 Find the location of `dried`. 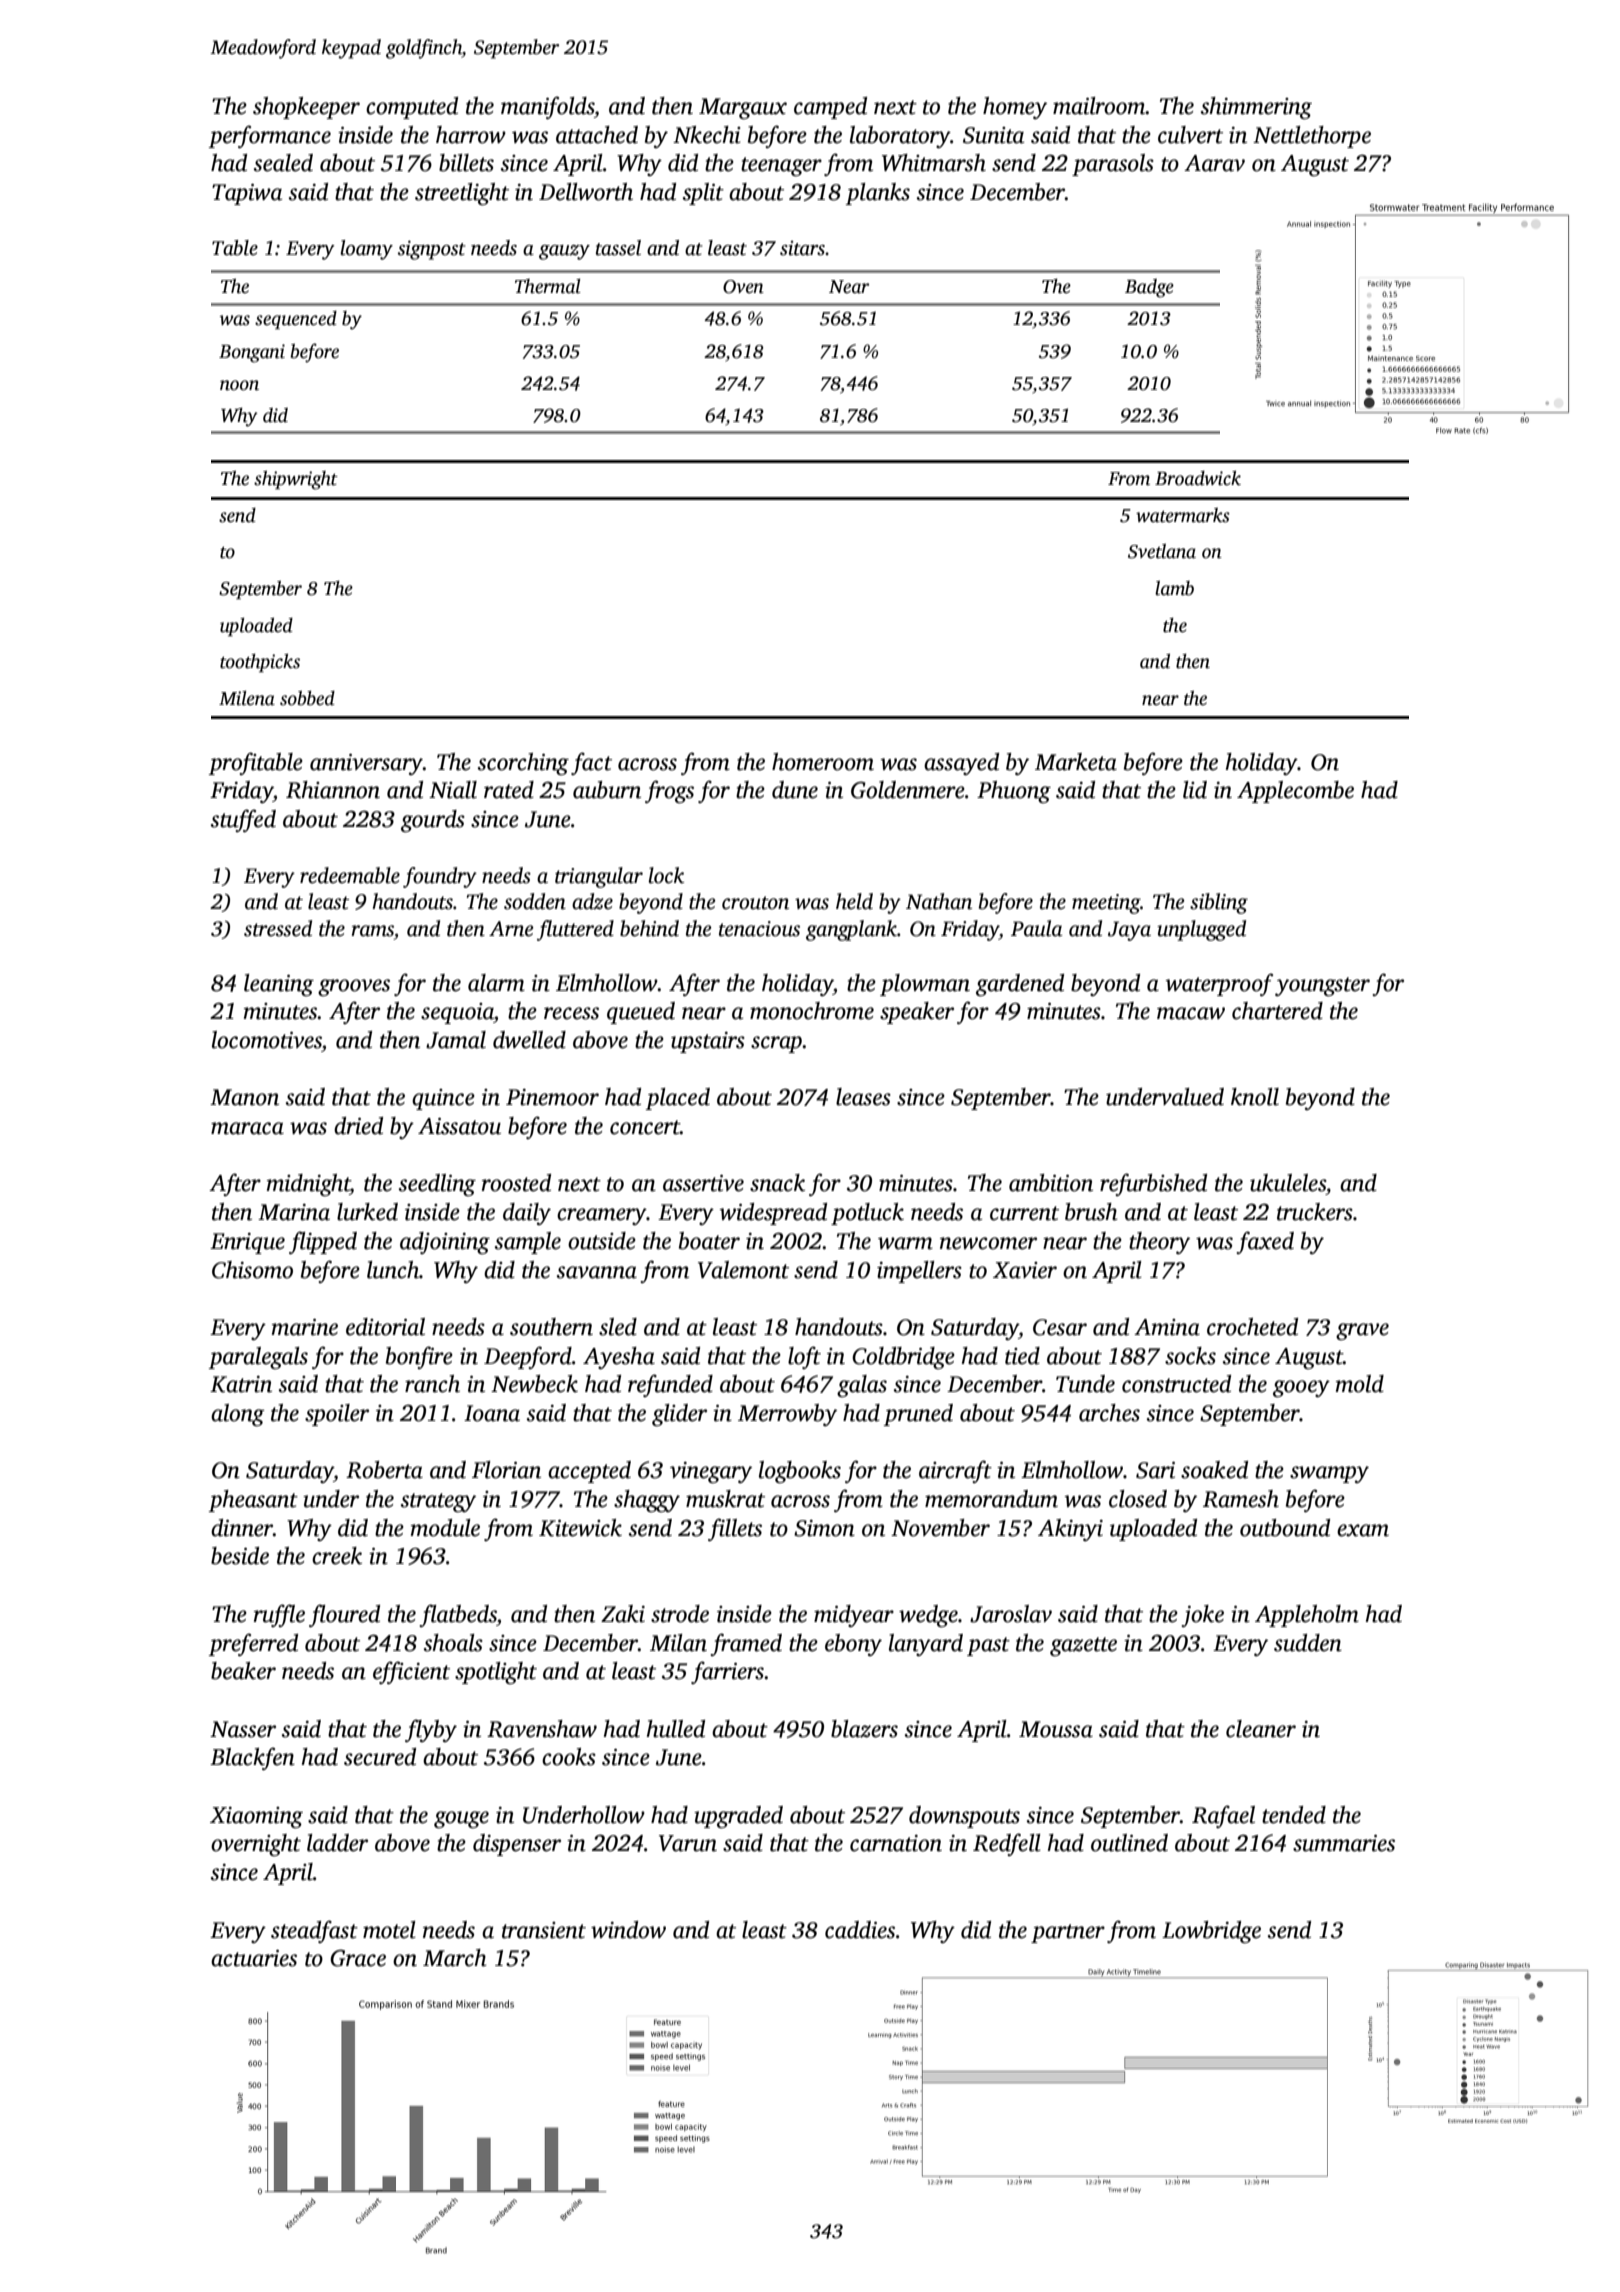

dried is located at coordinates (358, 1126).
